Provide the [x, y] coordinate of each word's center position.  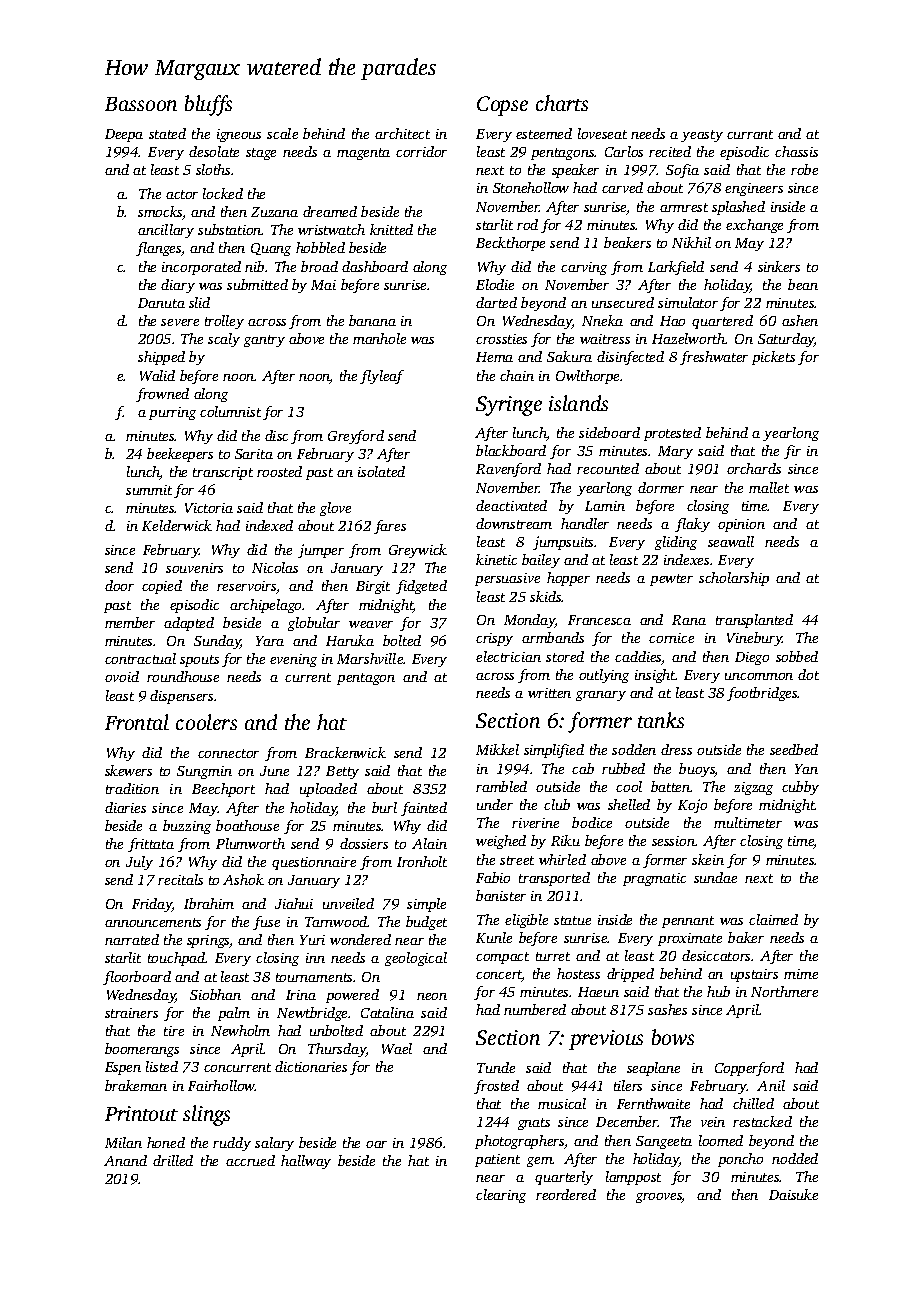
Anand [125, 1160]
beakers [627, 242]
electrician [508, 656]
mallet [769, 487]
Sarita [254, 454]
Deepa [124, 135]
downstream [514, 523]
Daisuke [793, 1194]
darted [496, 302]
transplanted [754, 621]
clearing [501, 1196]
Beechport [223, 790]
